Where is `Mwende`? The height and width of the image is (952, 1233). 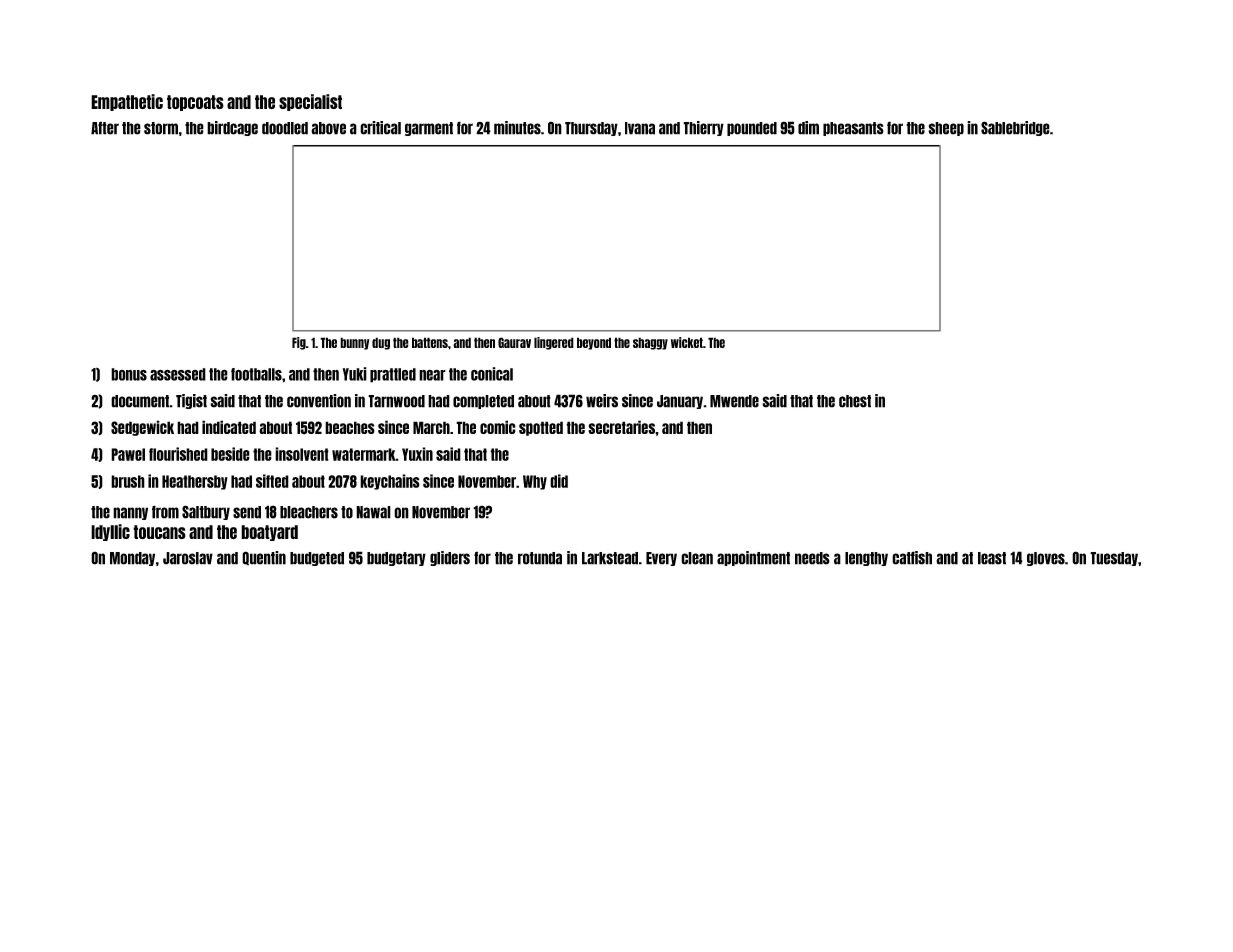 Mwende is located at coordinates (734, 401).
